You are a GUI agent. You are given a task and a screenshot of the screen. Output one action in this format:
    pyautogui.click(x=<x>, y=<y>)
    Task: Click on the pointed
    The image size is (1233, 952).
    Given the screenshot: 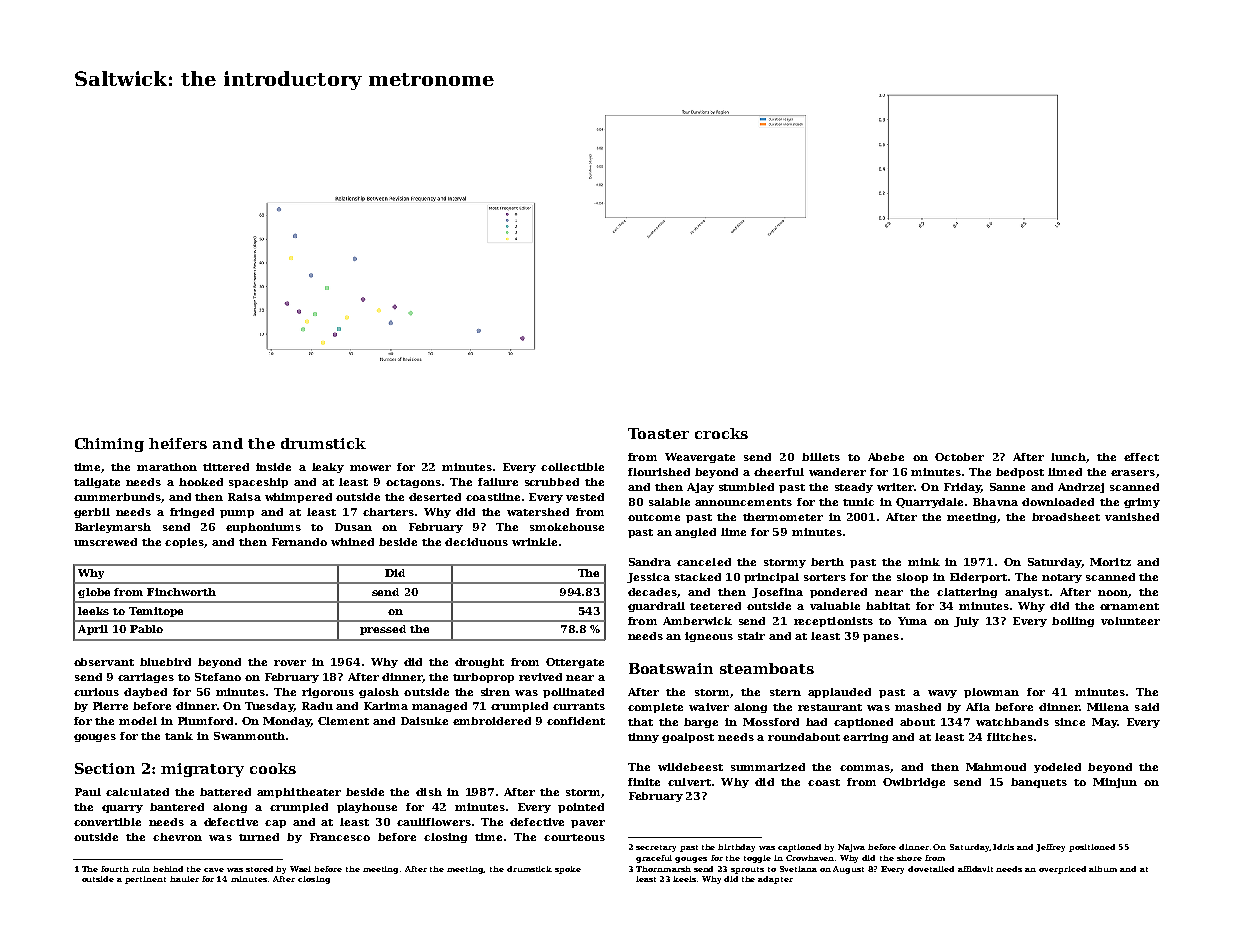 What is the action you would take?
    pyautogui.click(x=581, y=808)
